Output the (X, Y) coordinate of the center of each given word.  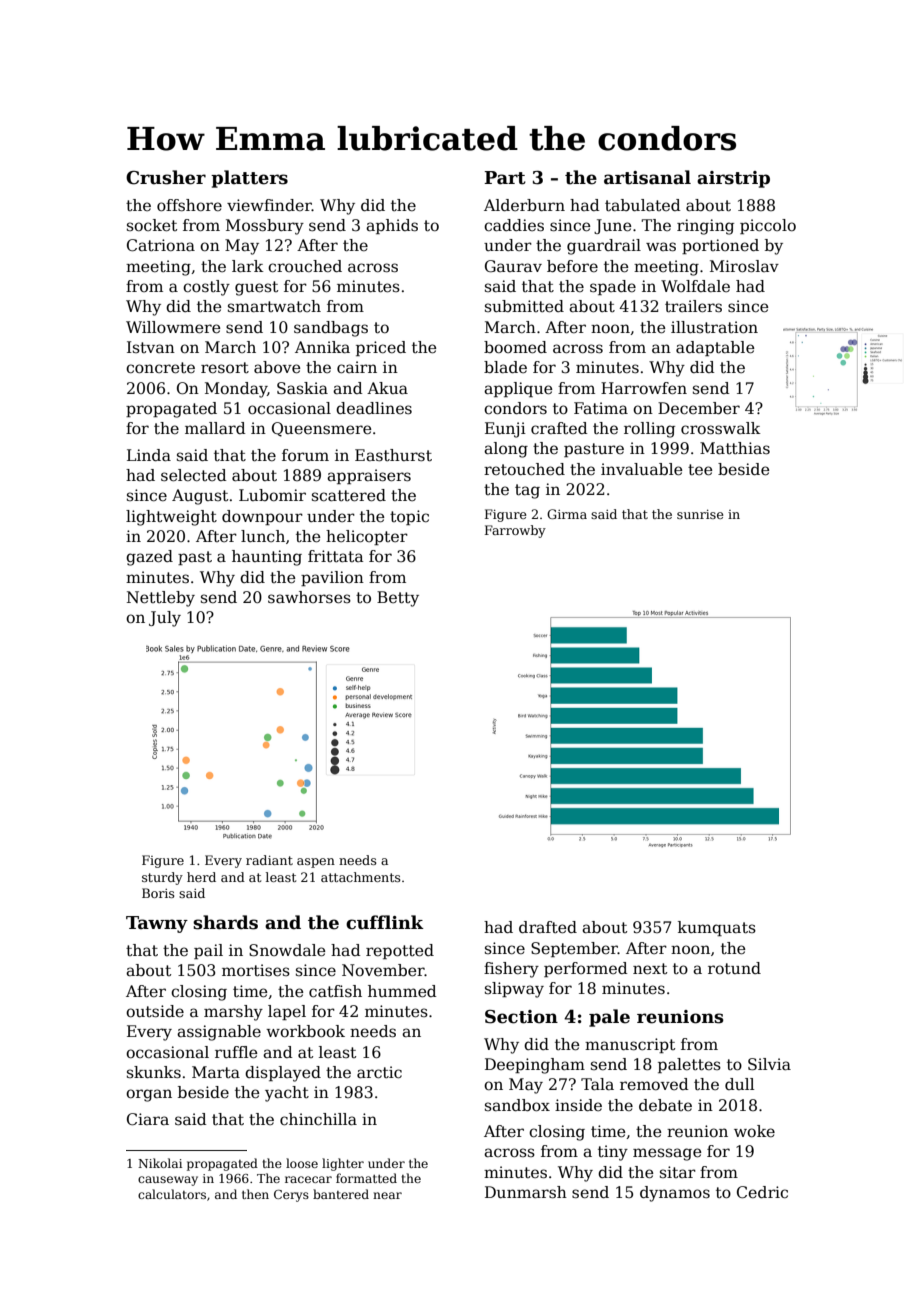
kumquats (717, 928)
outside (155, 1011)
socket (152, 225)
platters (249, 179)
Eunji (505, 430)
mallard (215, 428)
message (667, 1154)
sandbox (517, 1105)
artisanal (647, 177)
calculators (172, 1194)
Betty (398, 599)
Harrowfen (644, 388)
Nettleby (161, 599)
